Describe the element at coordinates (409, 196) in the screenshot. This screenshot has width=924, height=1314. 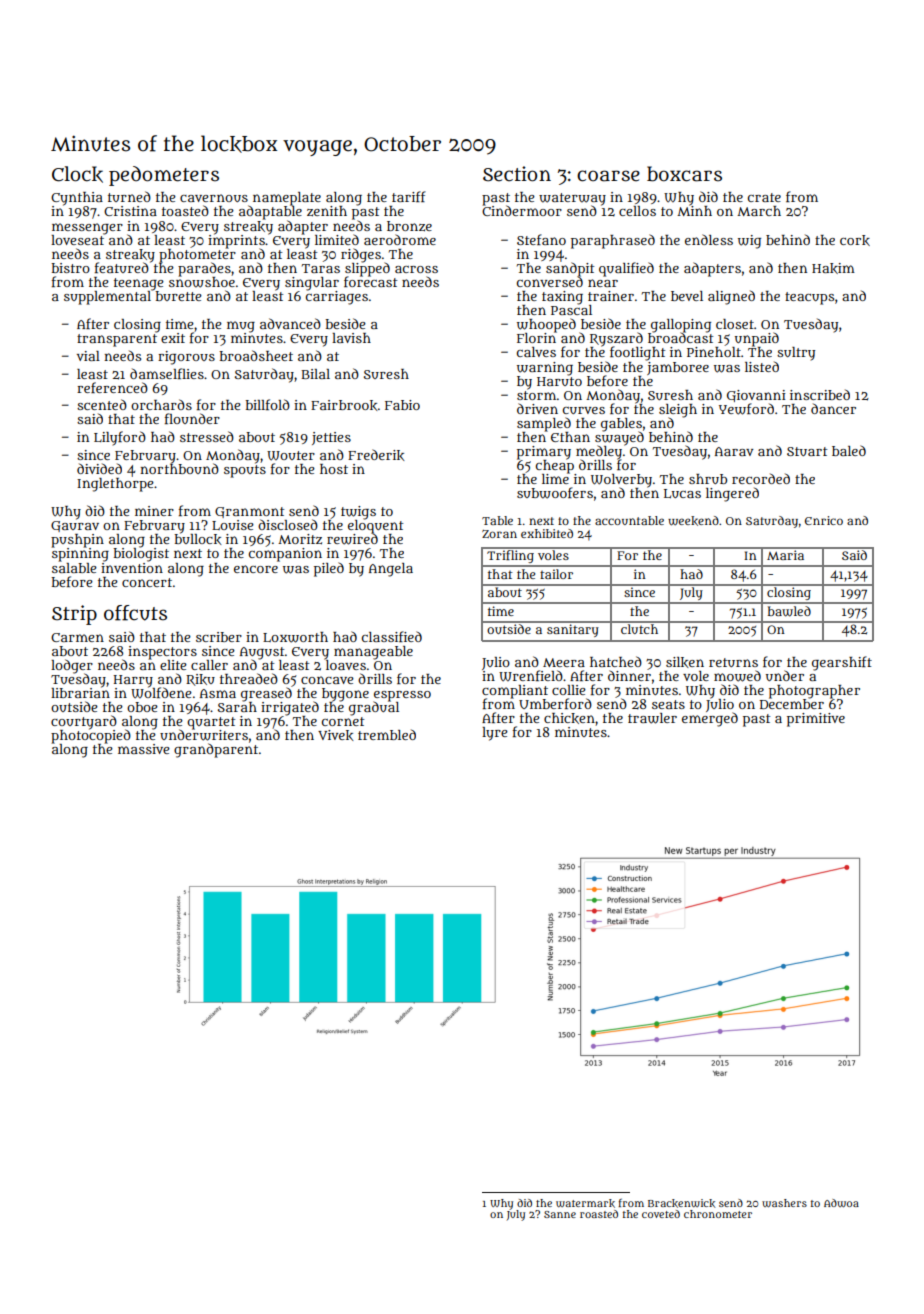
I see `tariff` at that location.
